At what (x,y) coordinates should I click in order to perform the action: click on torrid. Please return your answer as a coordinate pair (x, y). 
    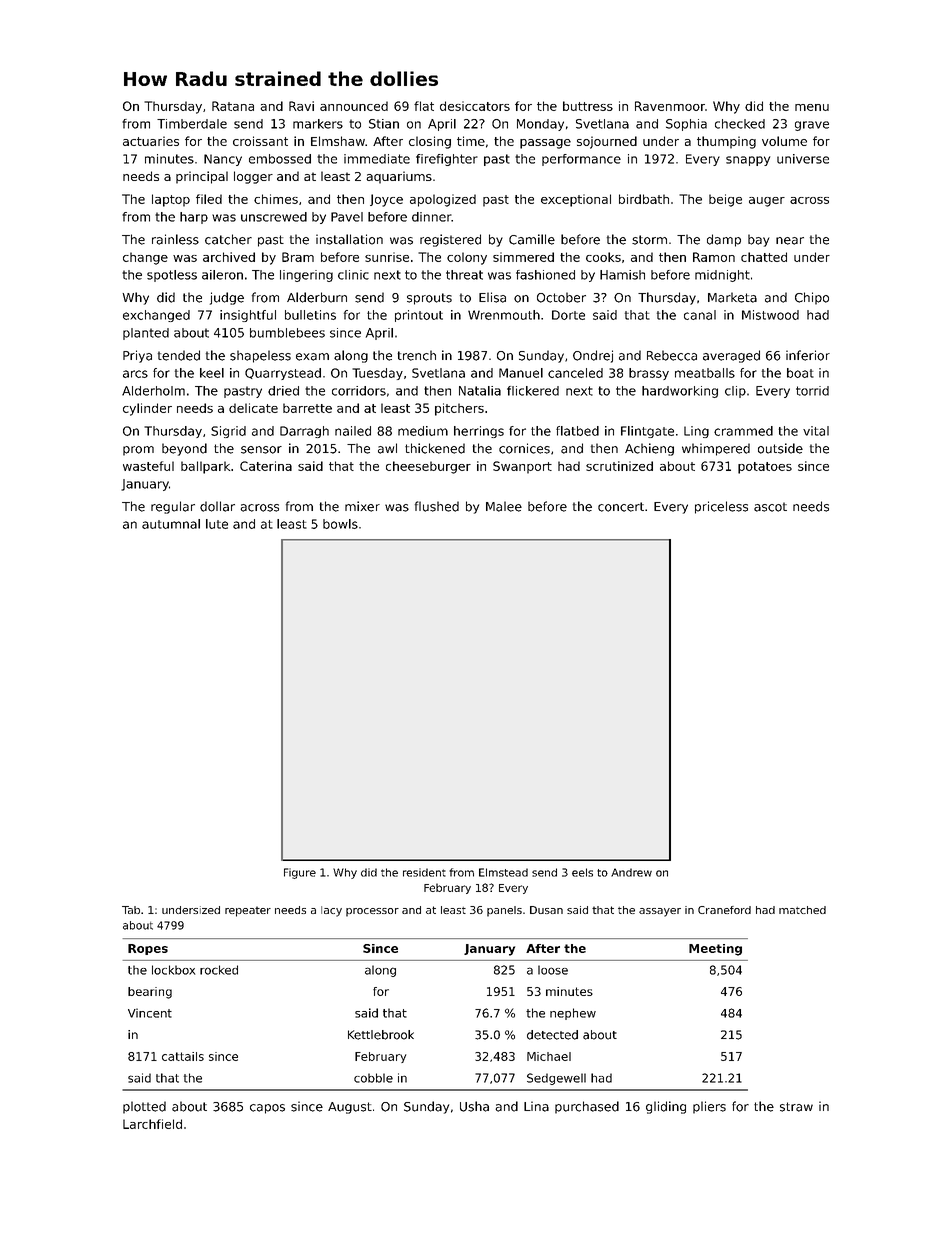
    Looking at the image, I should click on (812, 391).
